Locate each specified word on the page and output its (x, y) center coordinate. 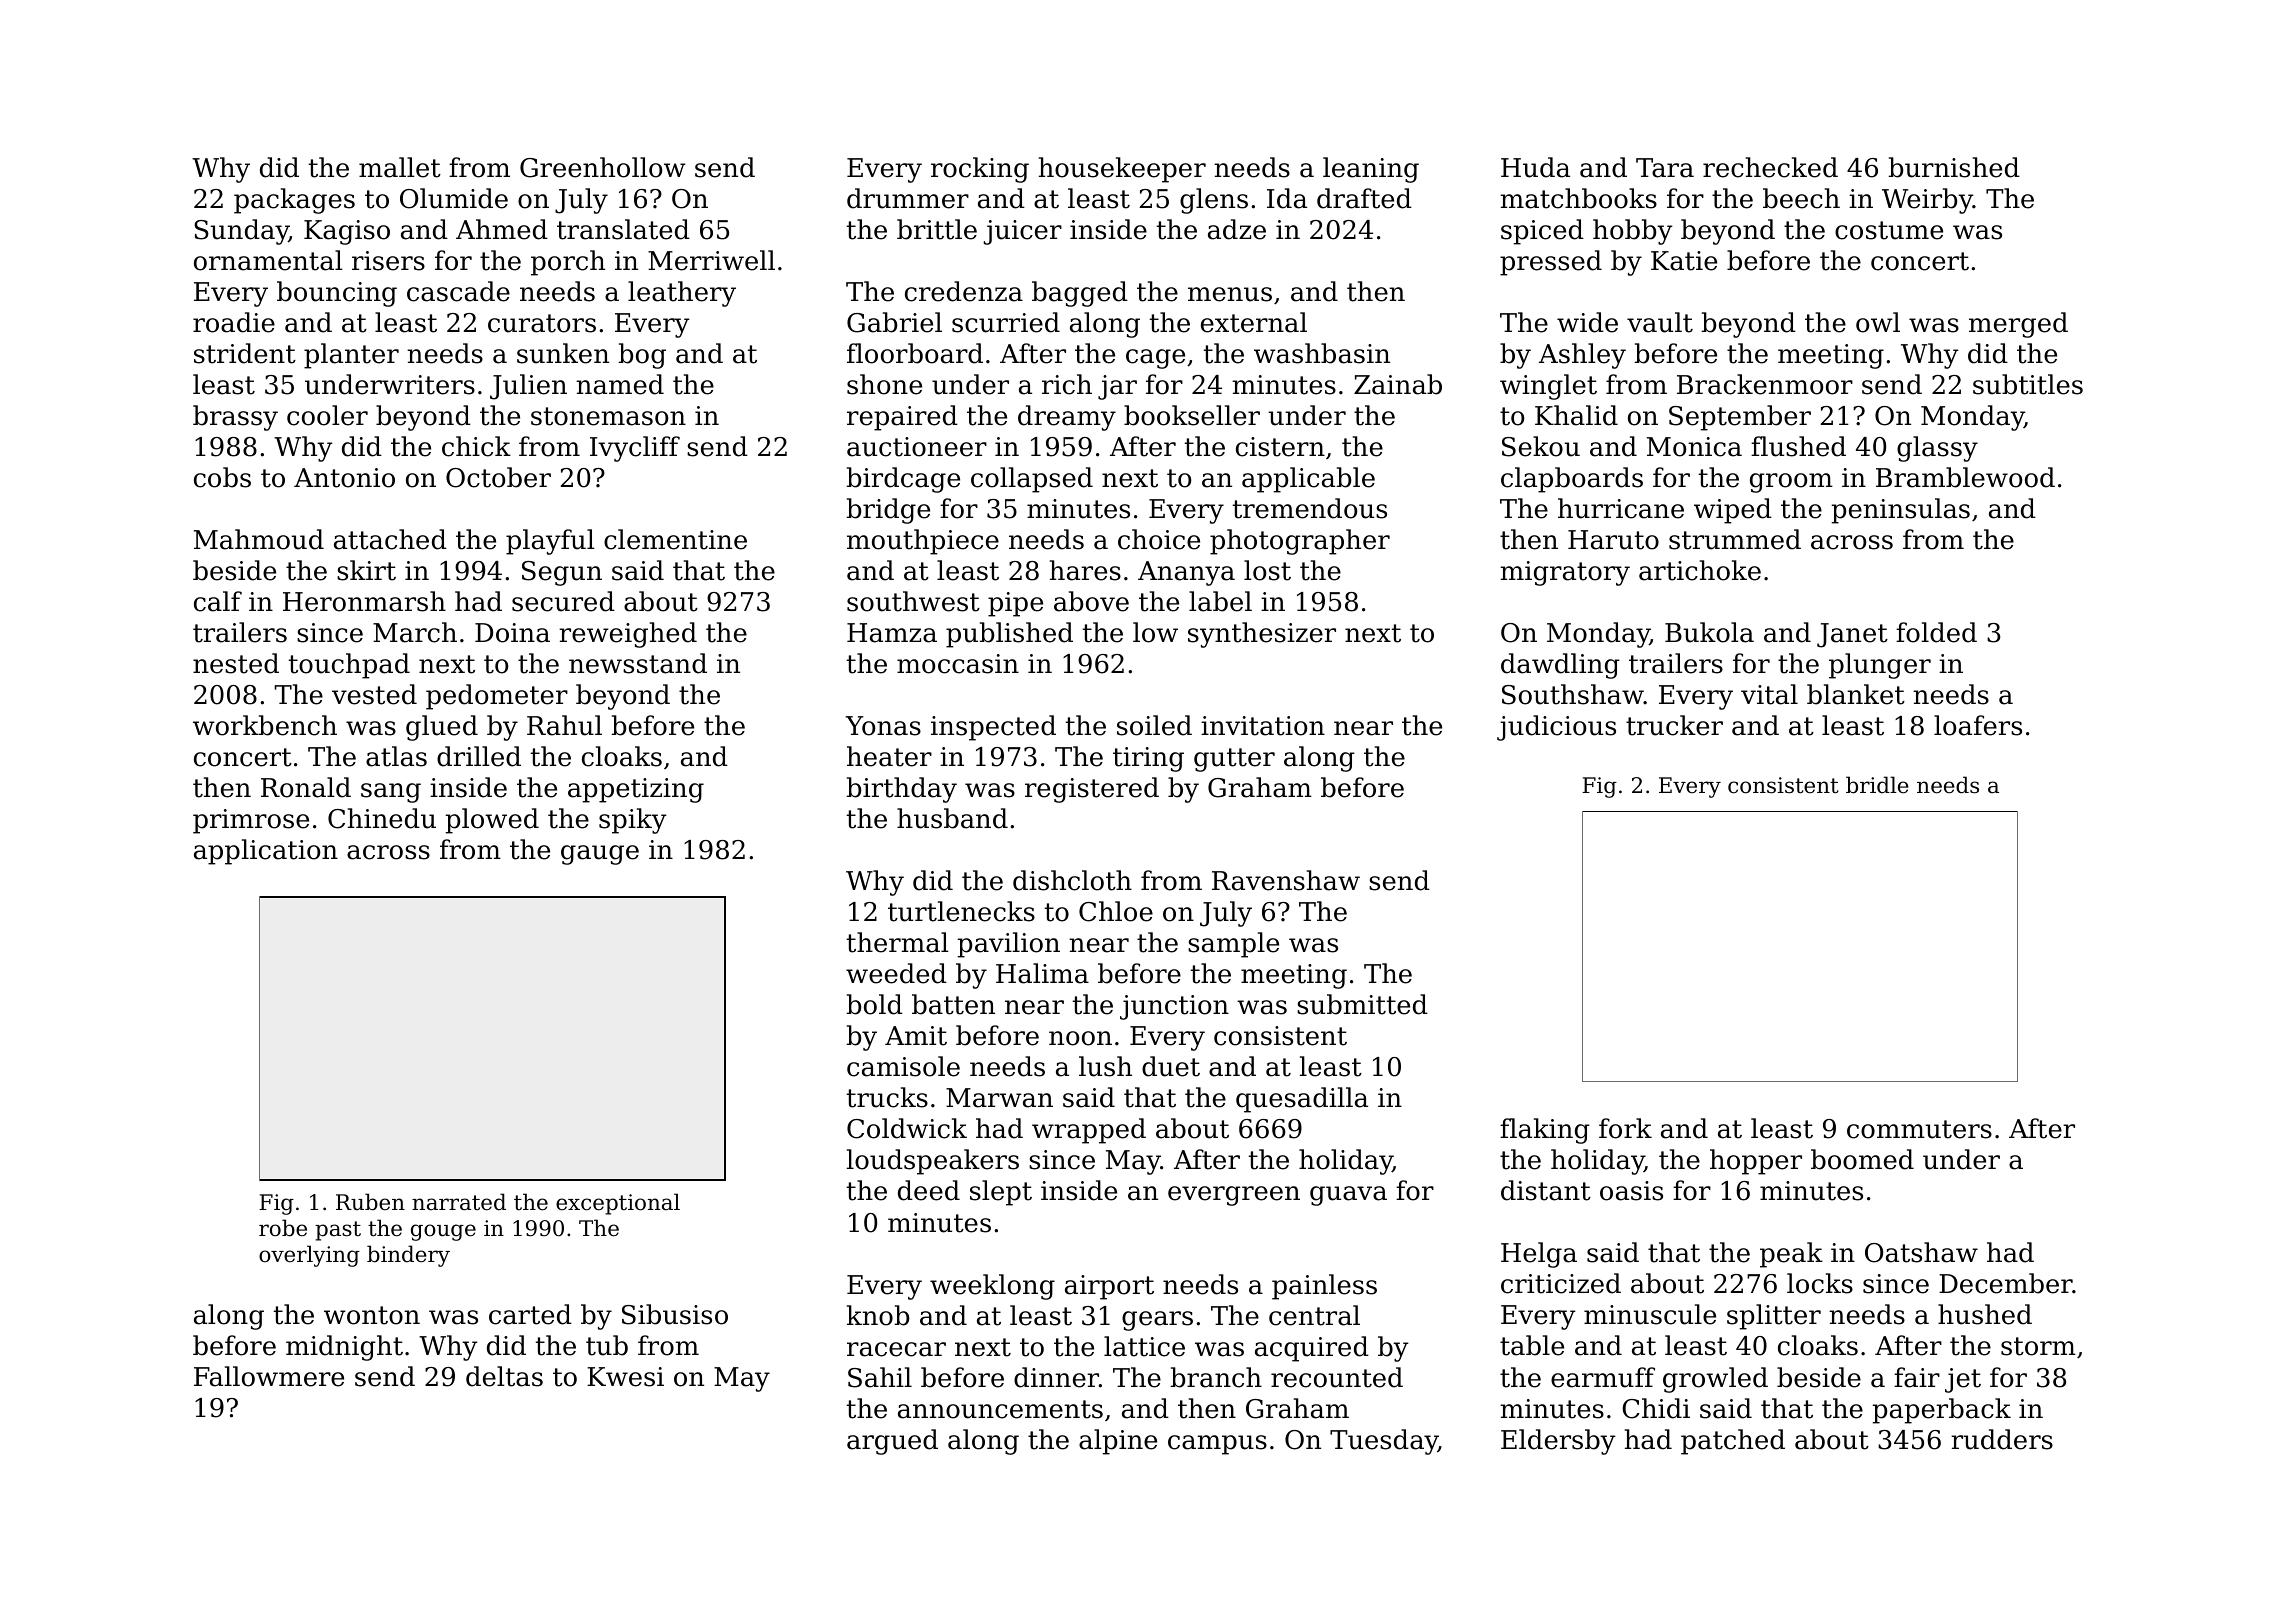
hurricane (1621, 508)
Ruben (370, 1202)
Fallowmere (269, 1376)
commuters (1919, 1129)
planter (351, 356)
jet (1963, 1380)
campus (1217, 1445)
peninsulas (1901, 511)
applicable (1308, 480)
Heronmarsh (364, 601)
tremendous (1310, 508)
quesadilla (1302, 1100)
